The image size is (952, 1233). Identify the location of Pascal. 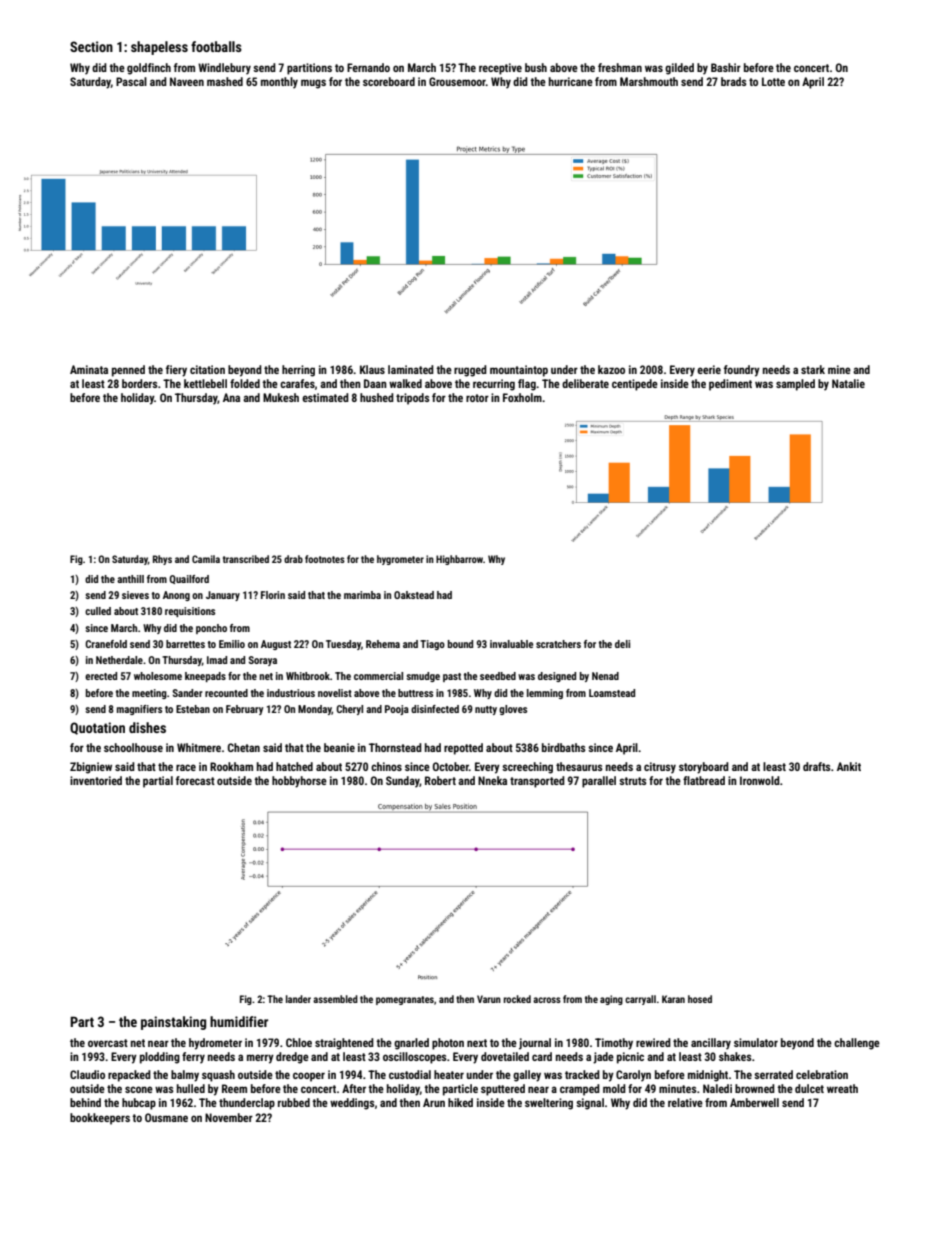
(131, 81).
